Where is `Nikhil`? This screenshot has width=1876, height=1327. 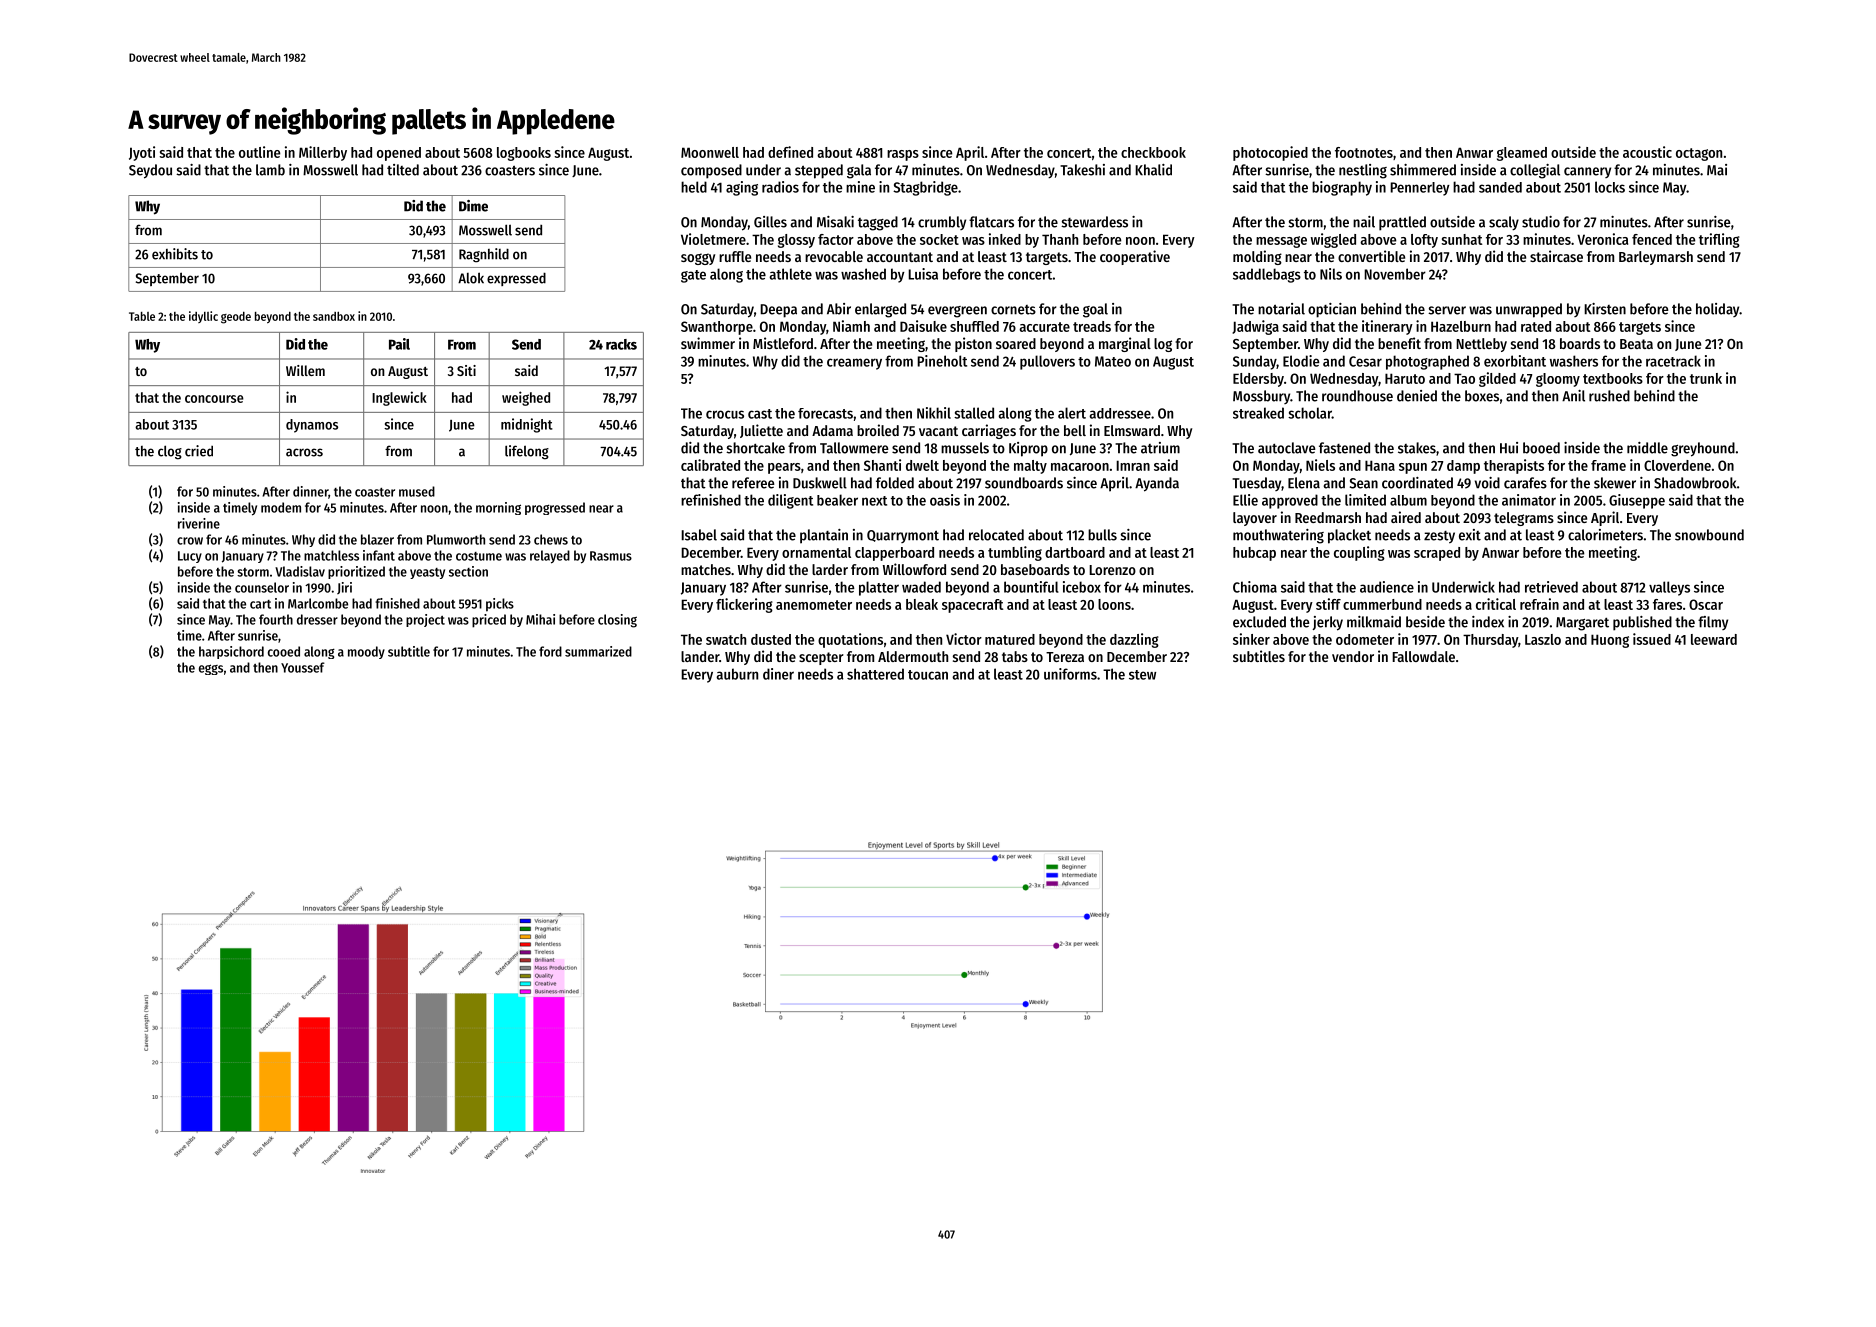
Nikhil is located at coordinates (934, 413).
